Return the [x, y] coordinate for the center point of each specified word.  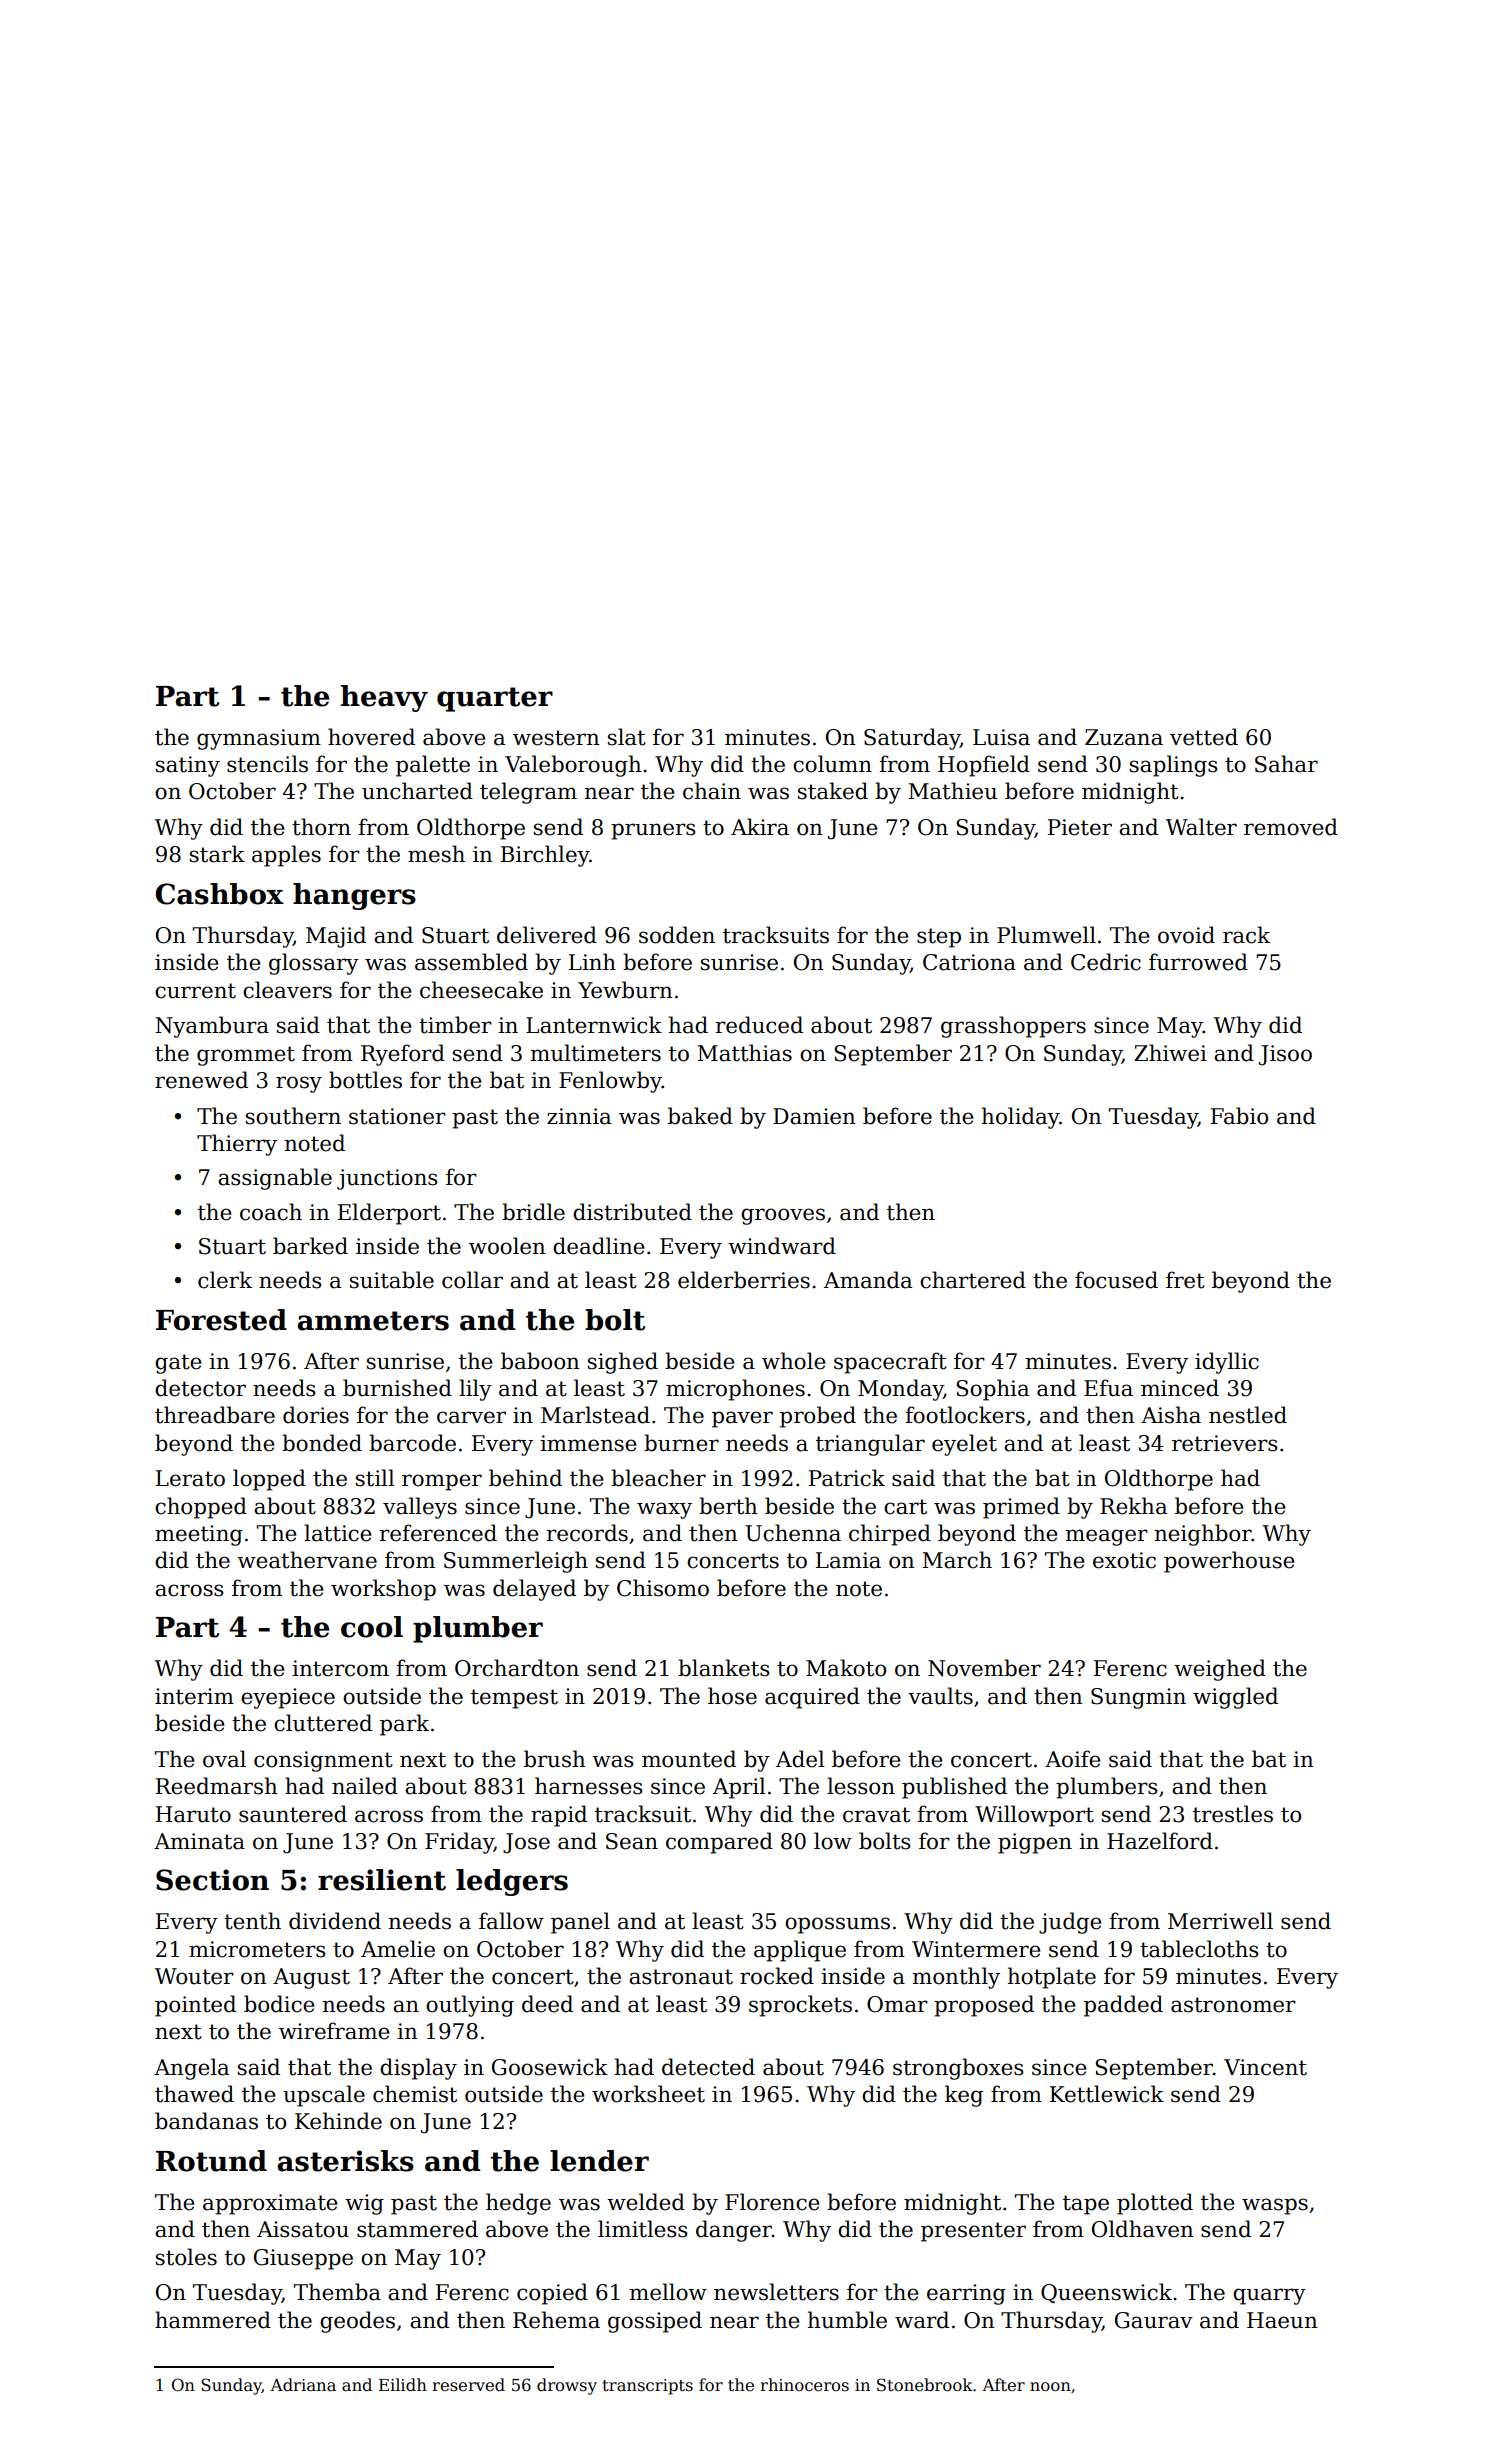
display [418, 2069]
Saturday [912, 739]
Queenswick [1106, 2293]
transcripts [647, 2387]
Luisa [1001, 737]
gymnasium [259, 739]
